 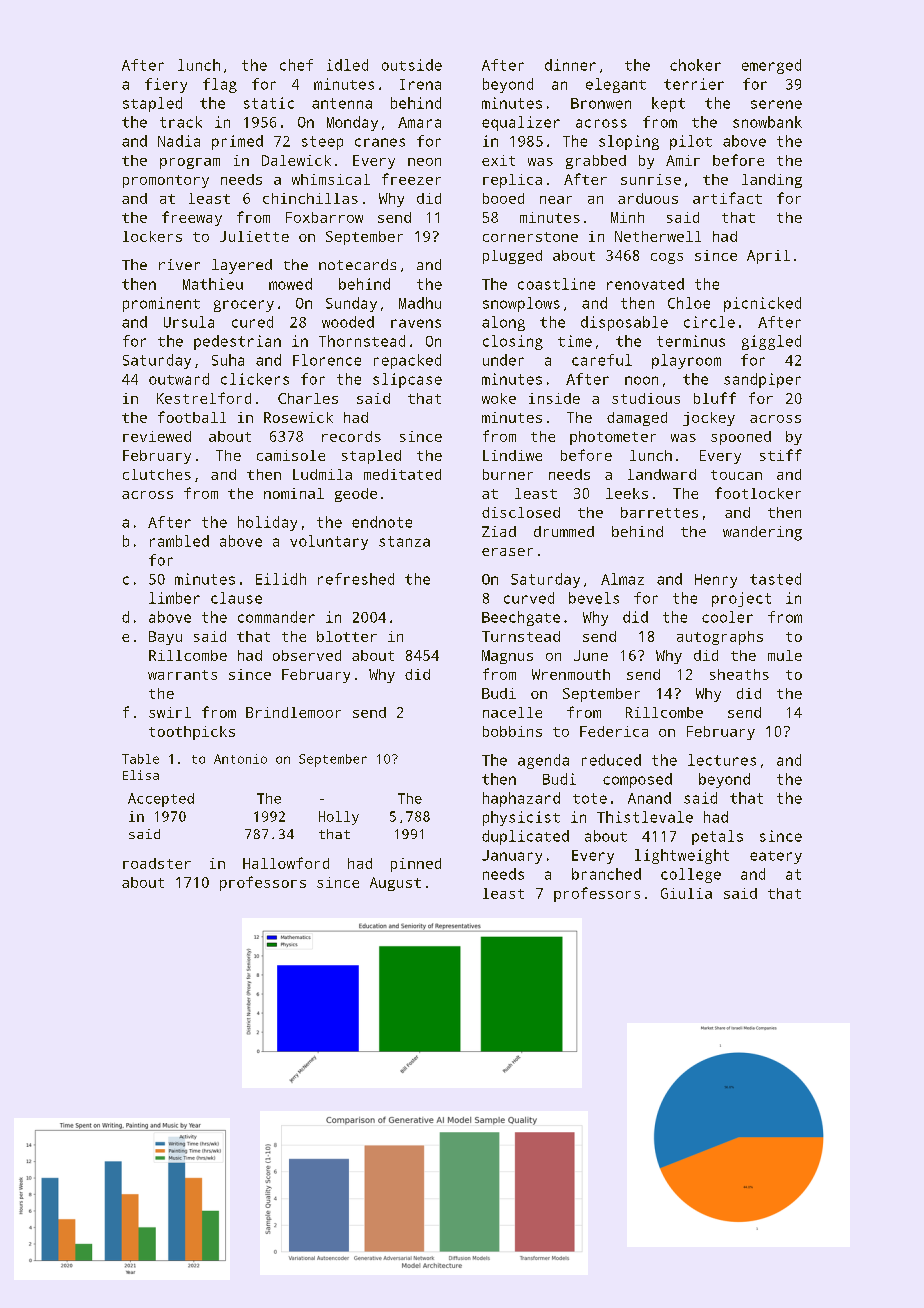 What do you see at coordinates (182, 675) in the screenshot?
I see `warrants` at bounding box center [182, 675].
